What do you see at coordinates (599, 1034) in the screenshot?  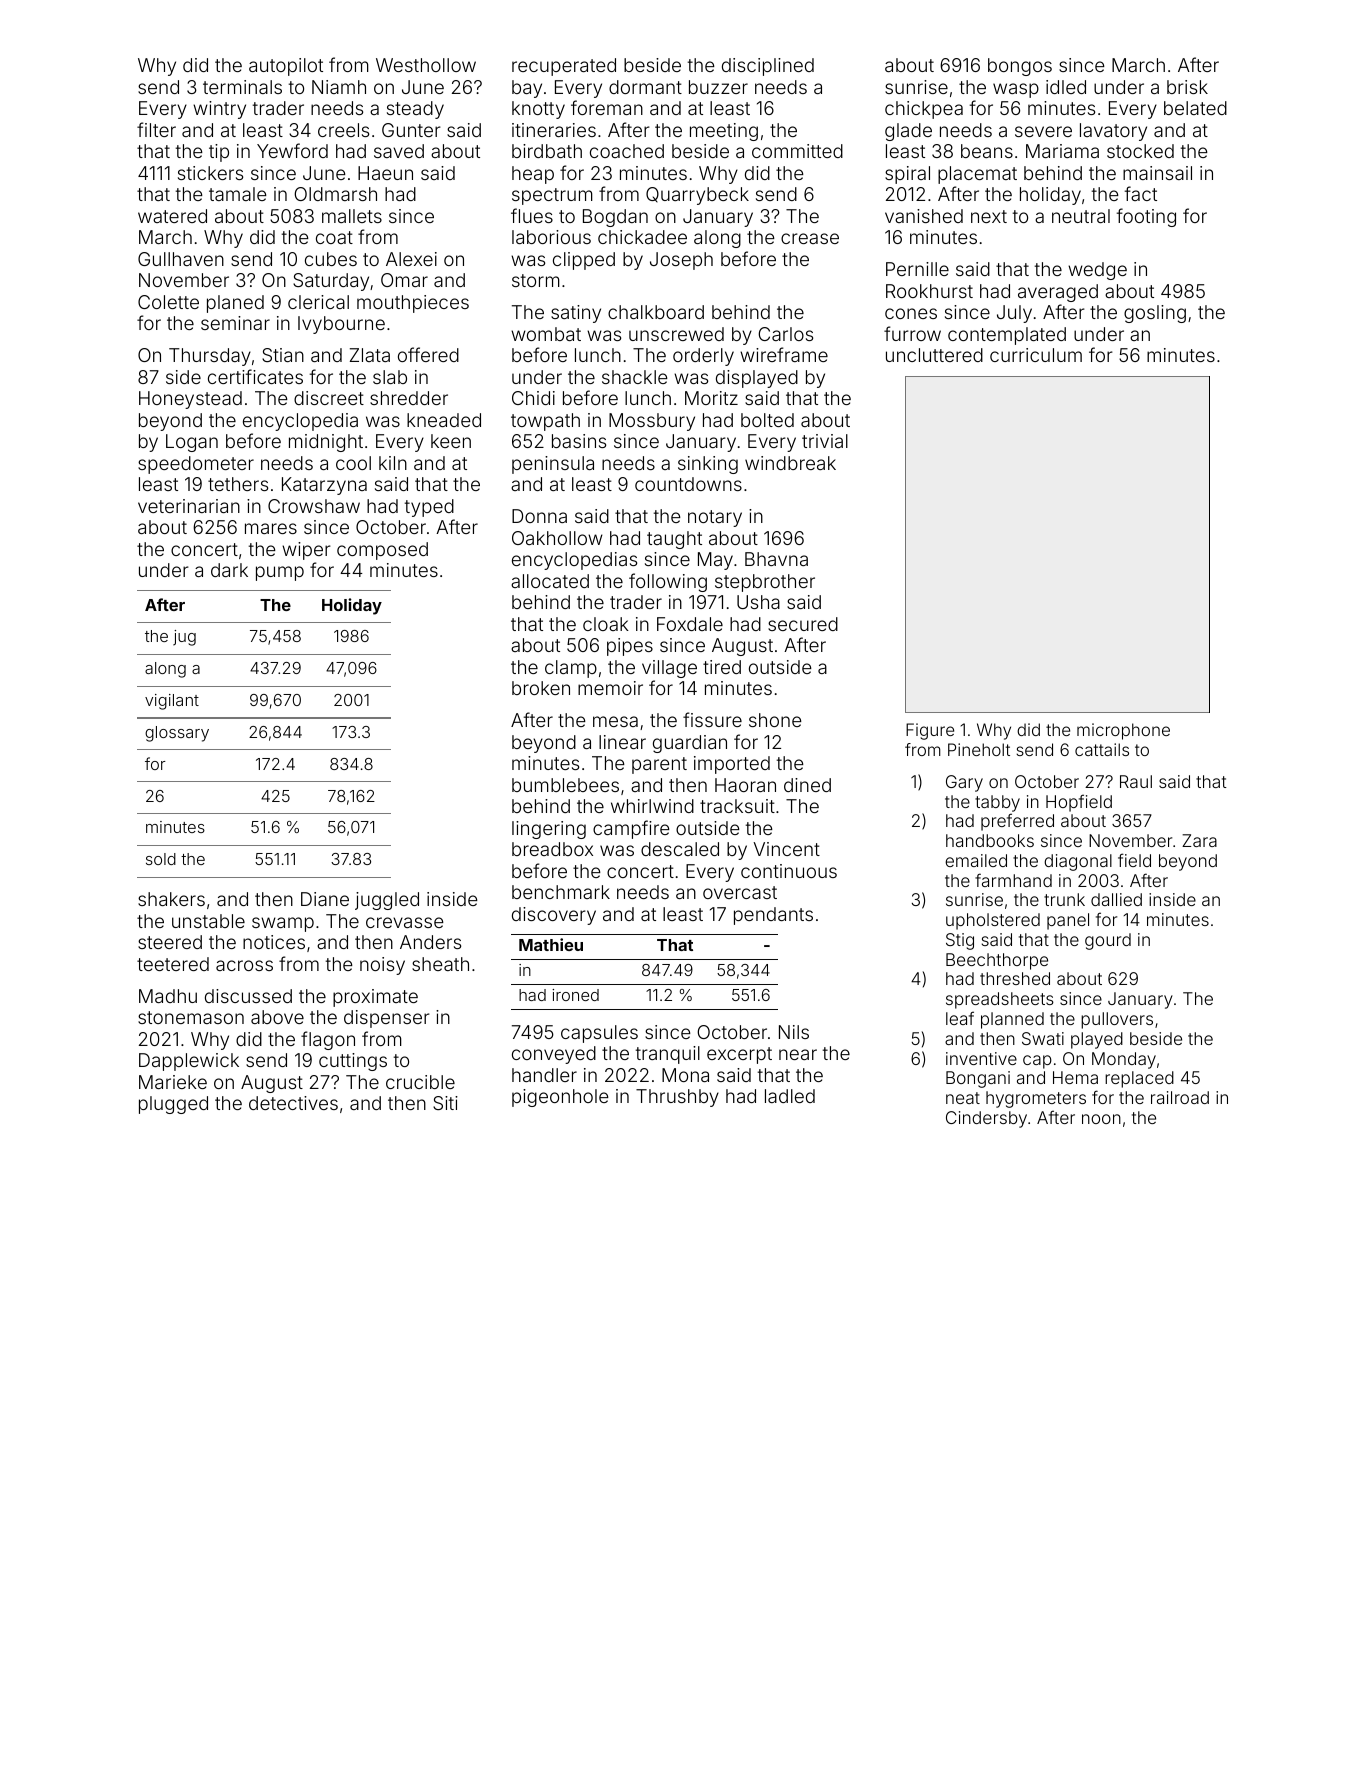 I see `capsules` at bounding box center [599, 1034].
